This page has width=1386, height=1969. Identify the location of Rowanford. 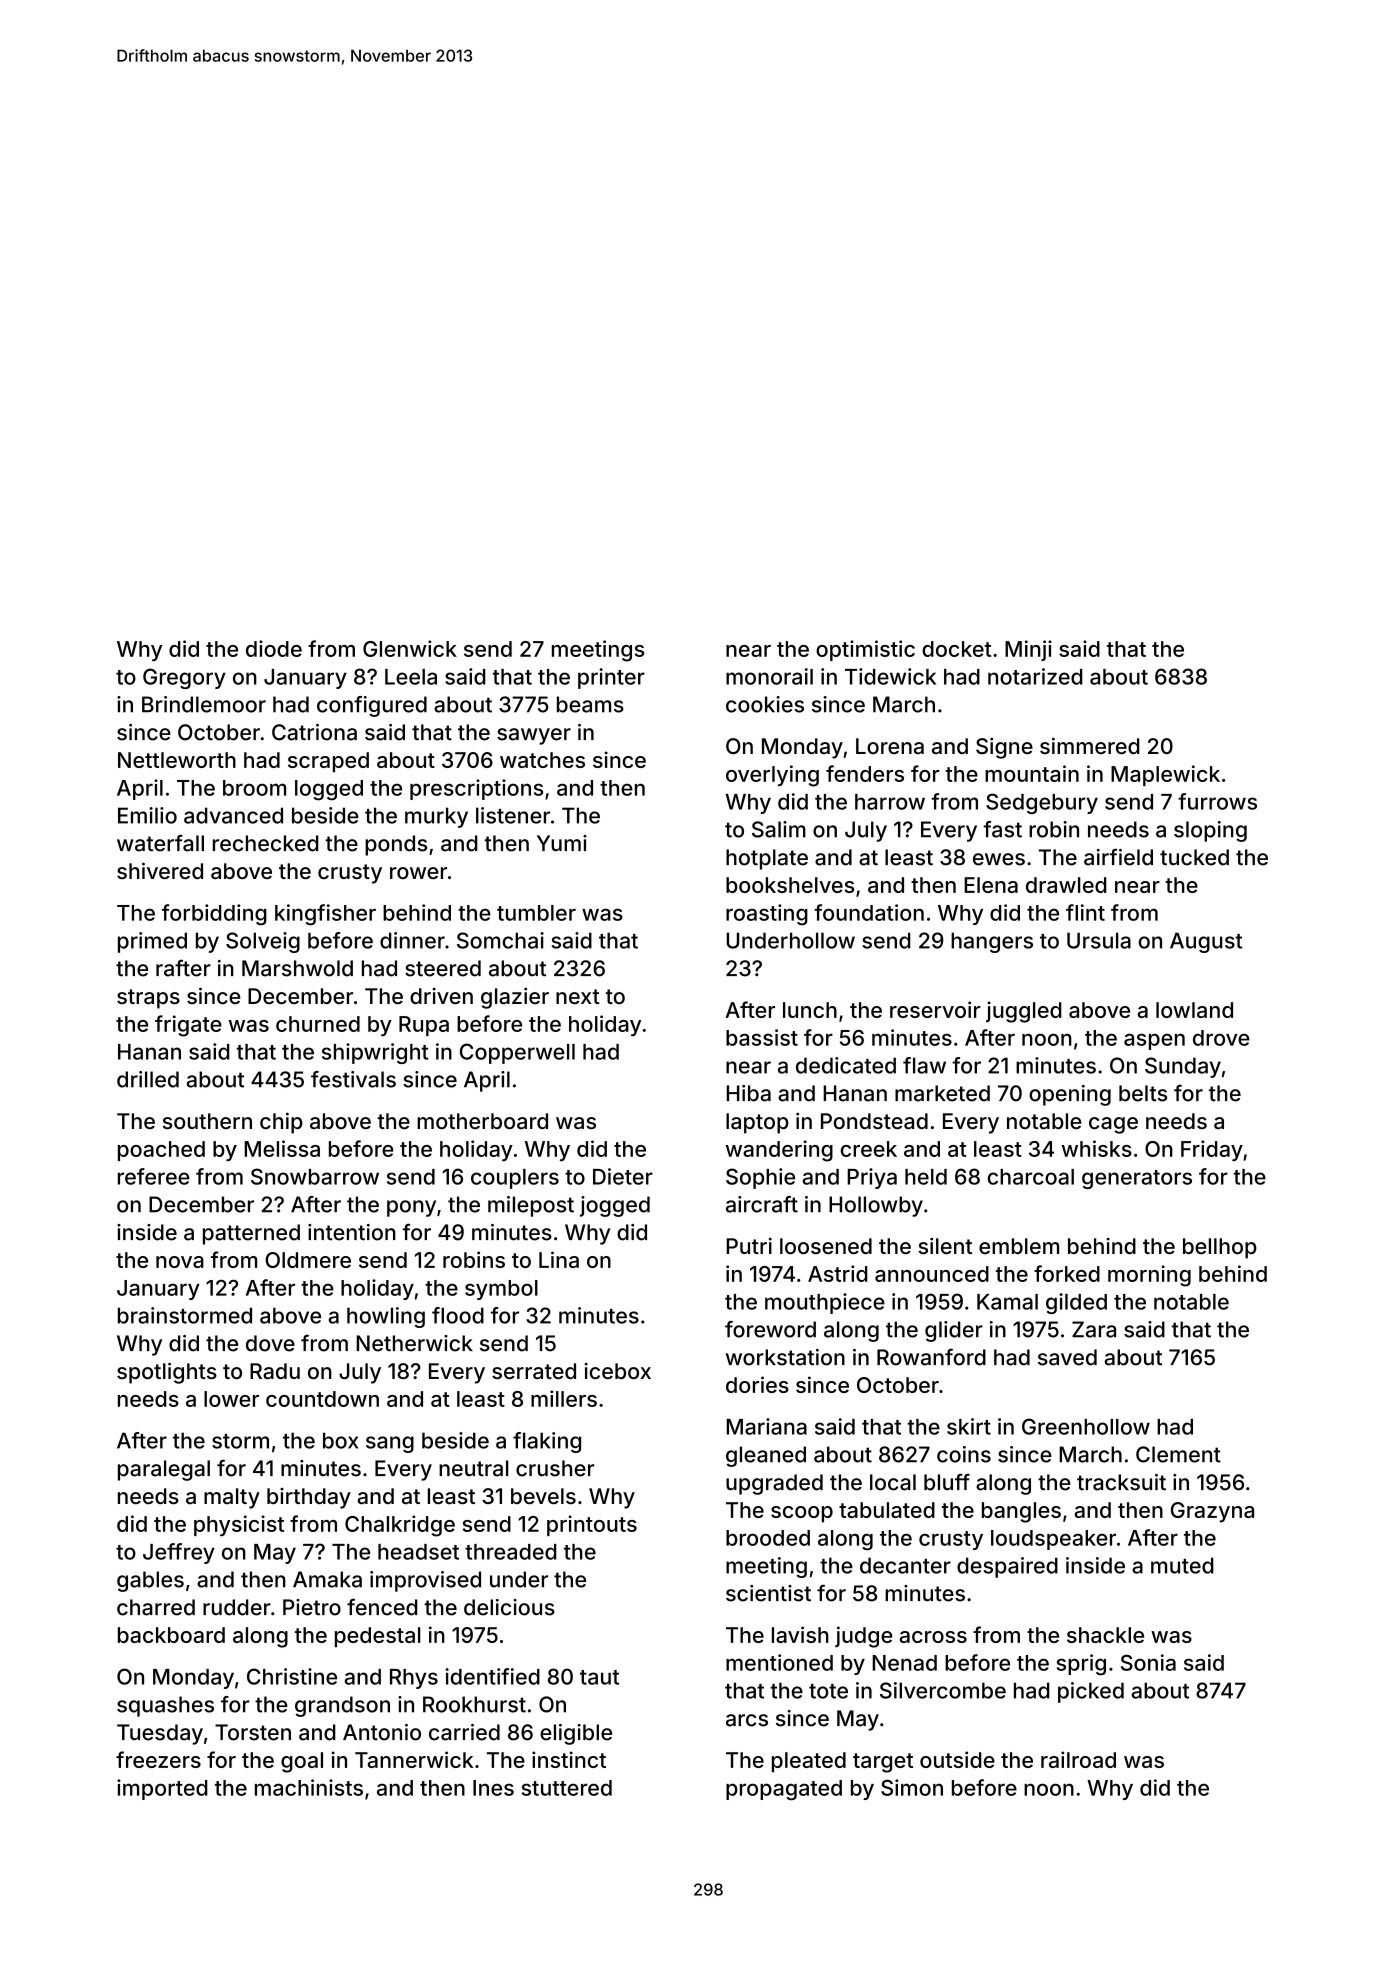
(931, 1357).
